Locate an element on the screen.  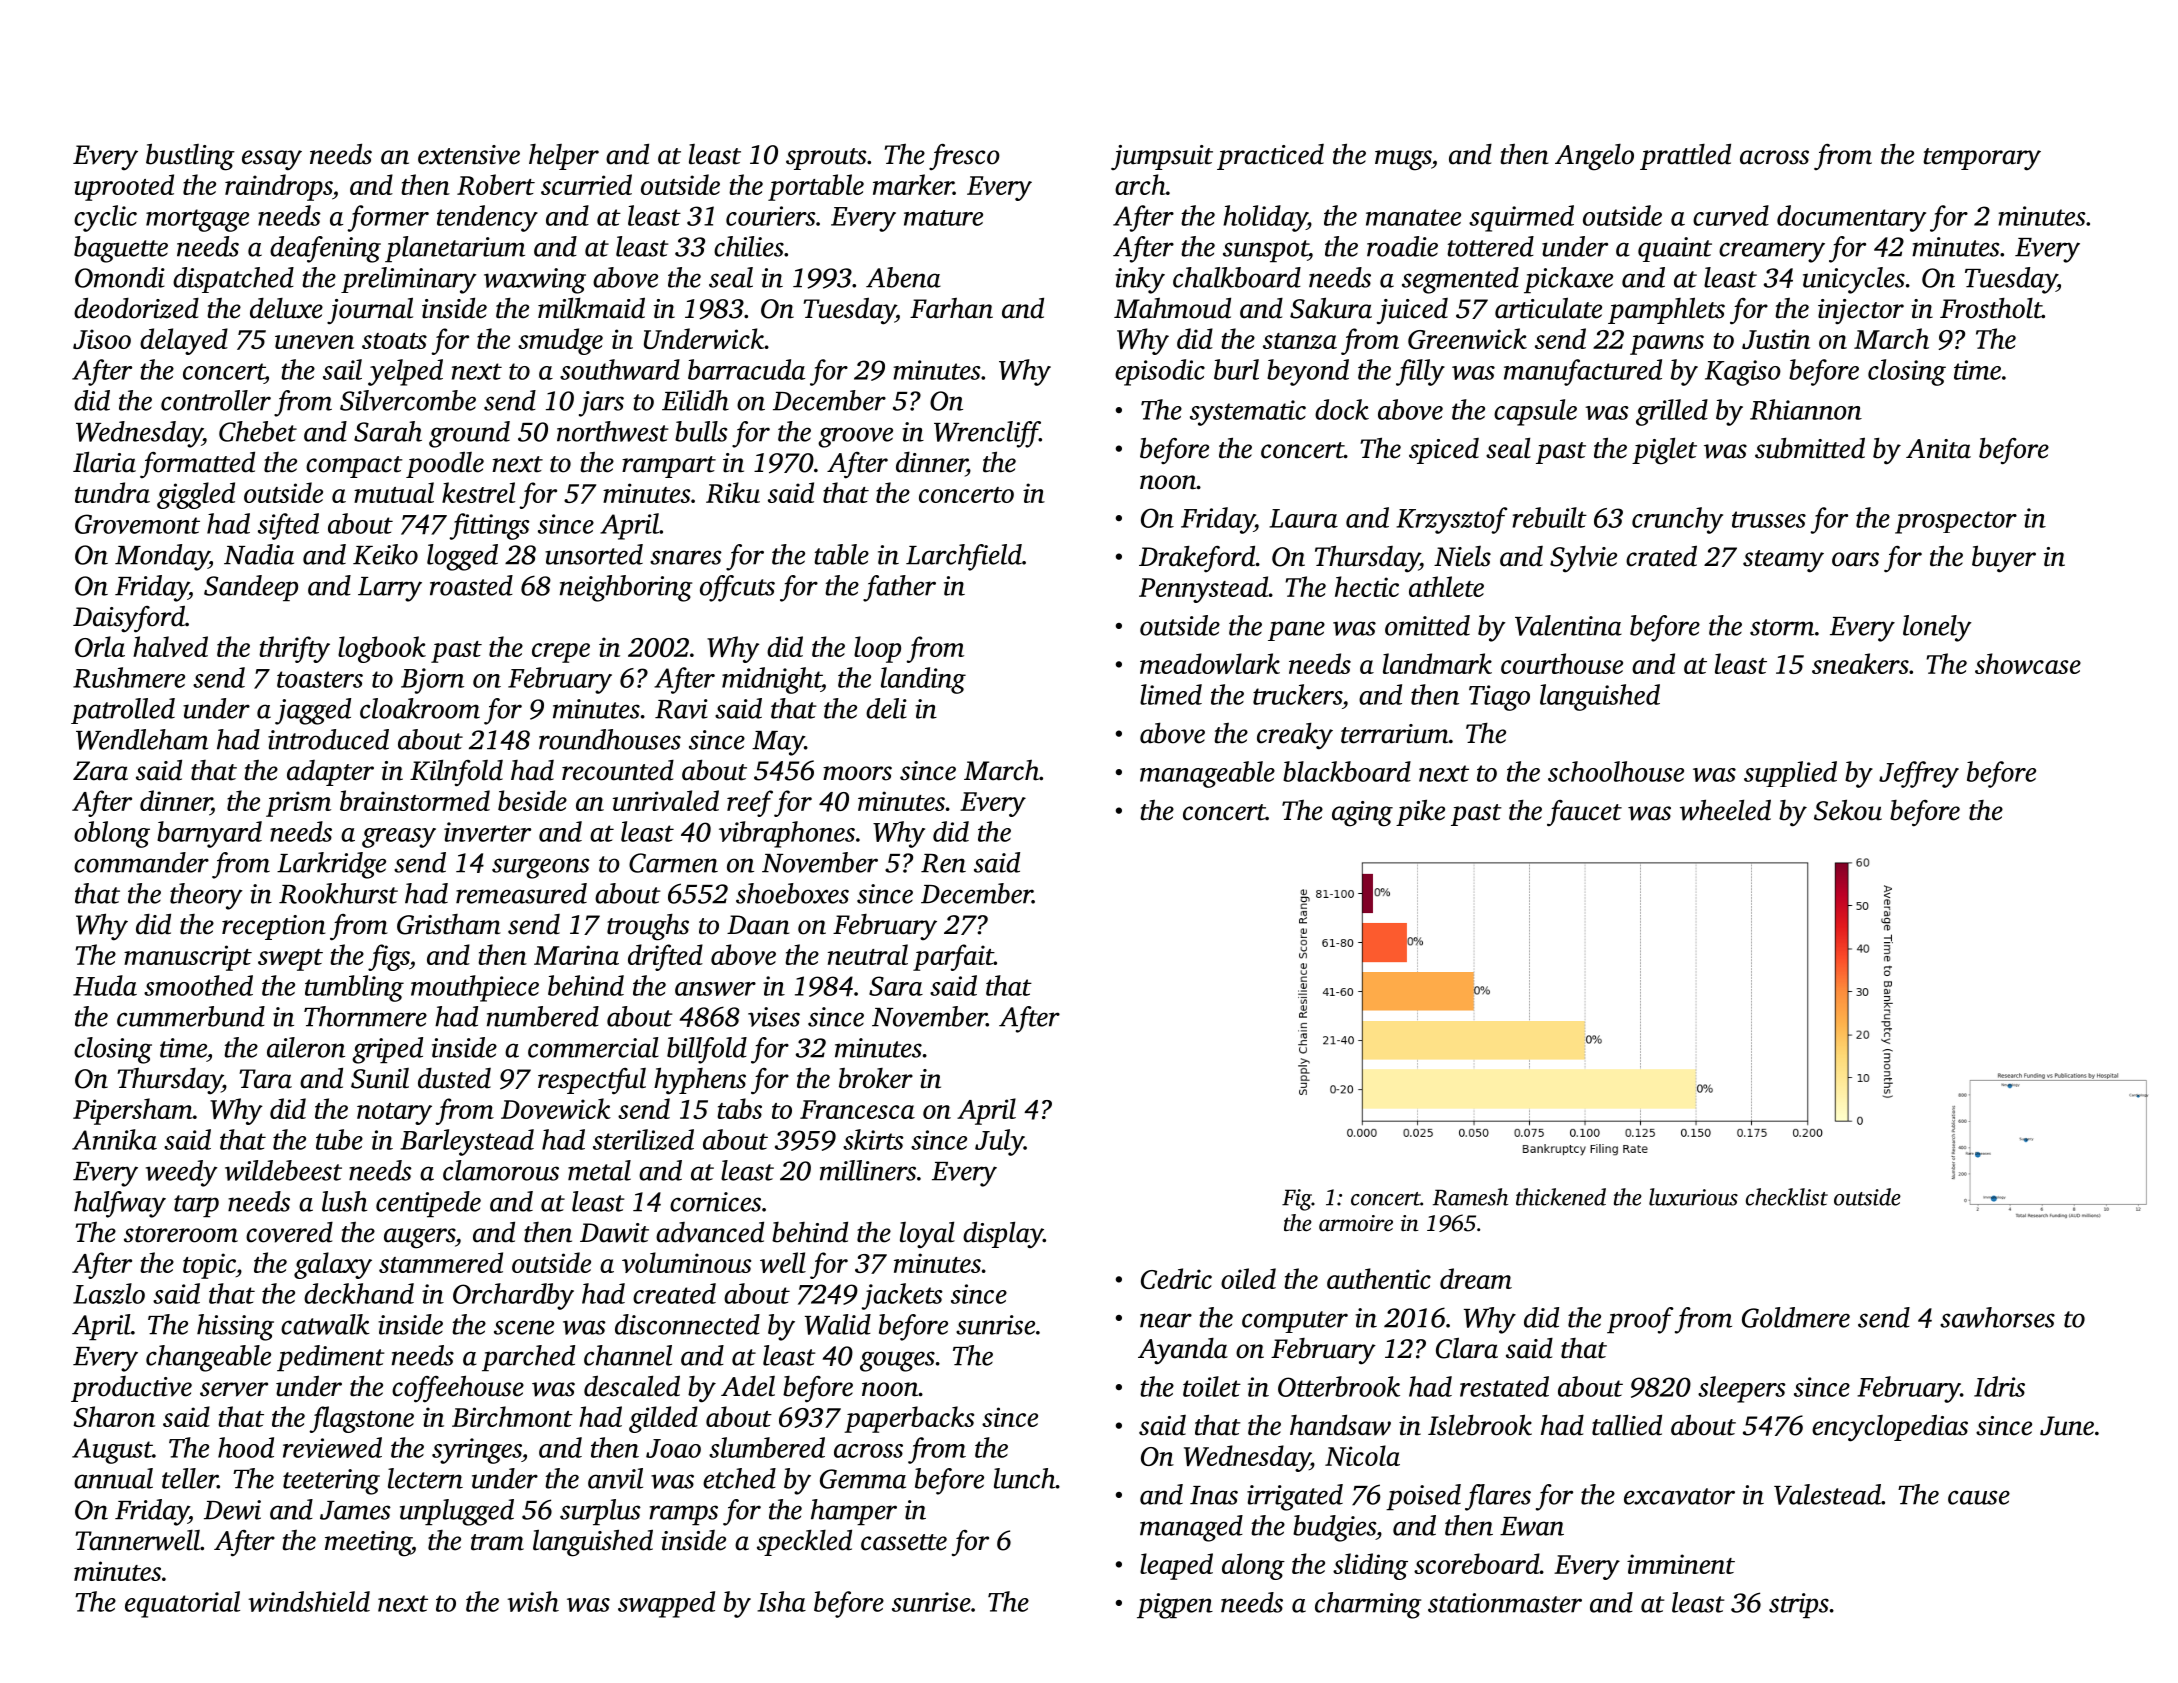
fresco is located at coordinates (964, 157).
